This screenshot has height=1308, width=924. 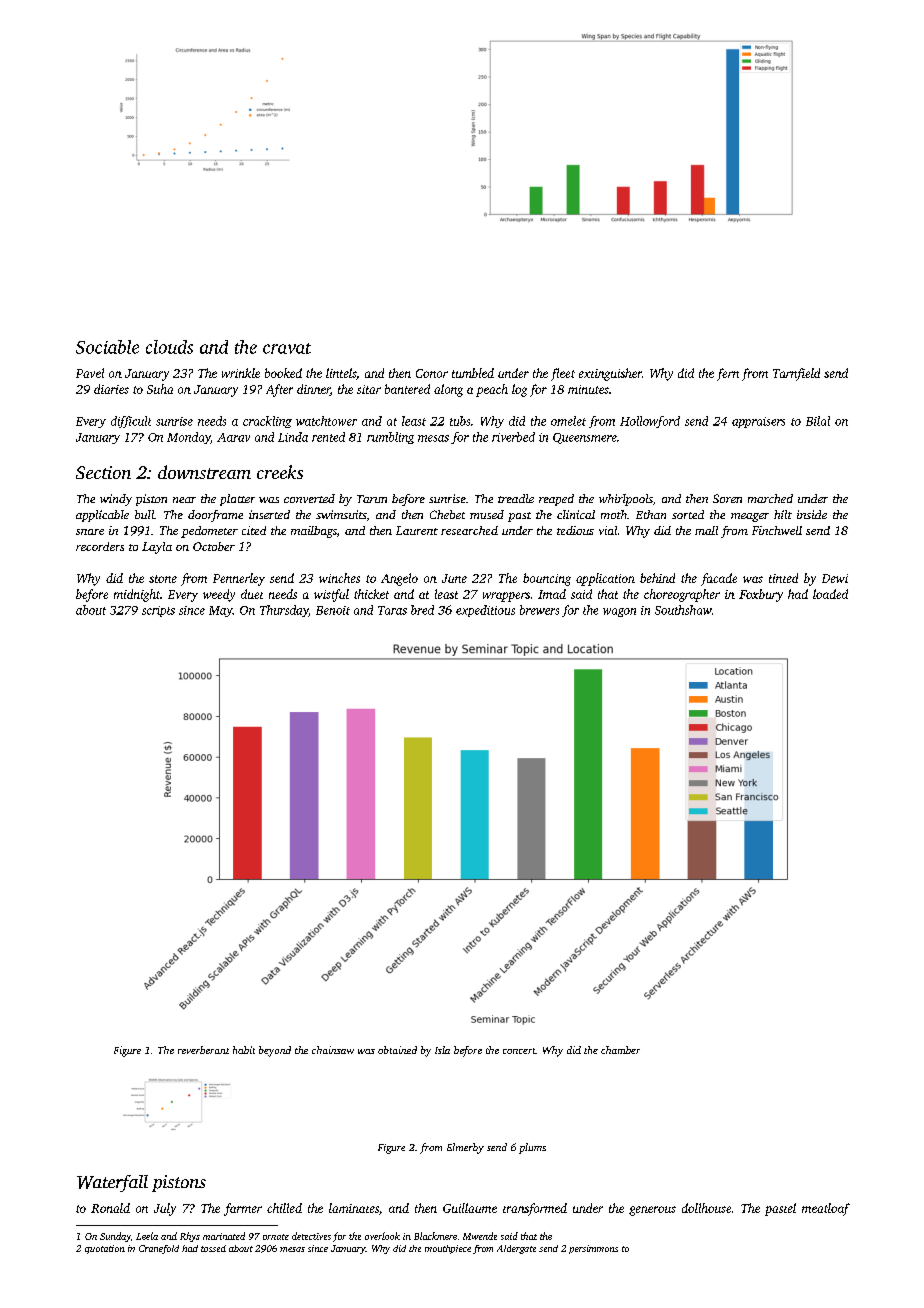 I want to click on winches, so click(x=339, y=578).
